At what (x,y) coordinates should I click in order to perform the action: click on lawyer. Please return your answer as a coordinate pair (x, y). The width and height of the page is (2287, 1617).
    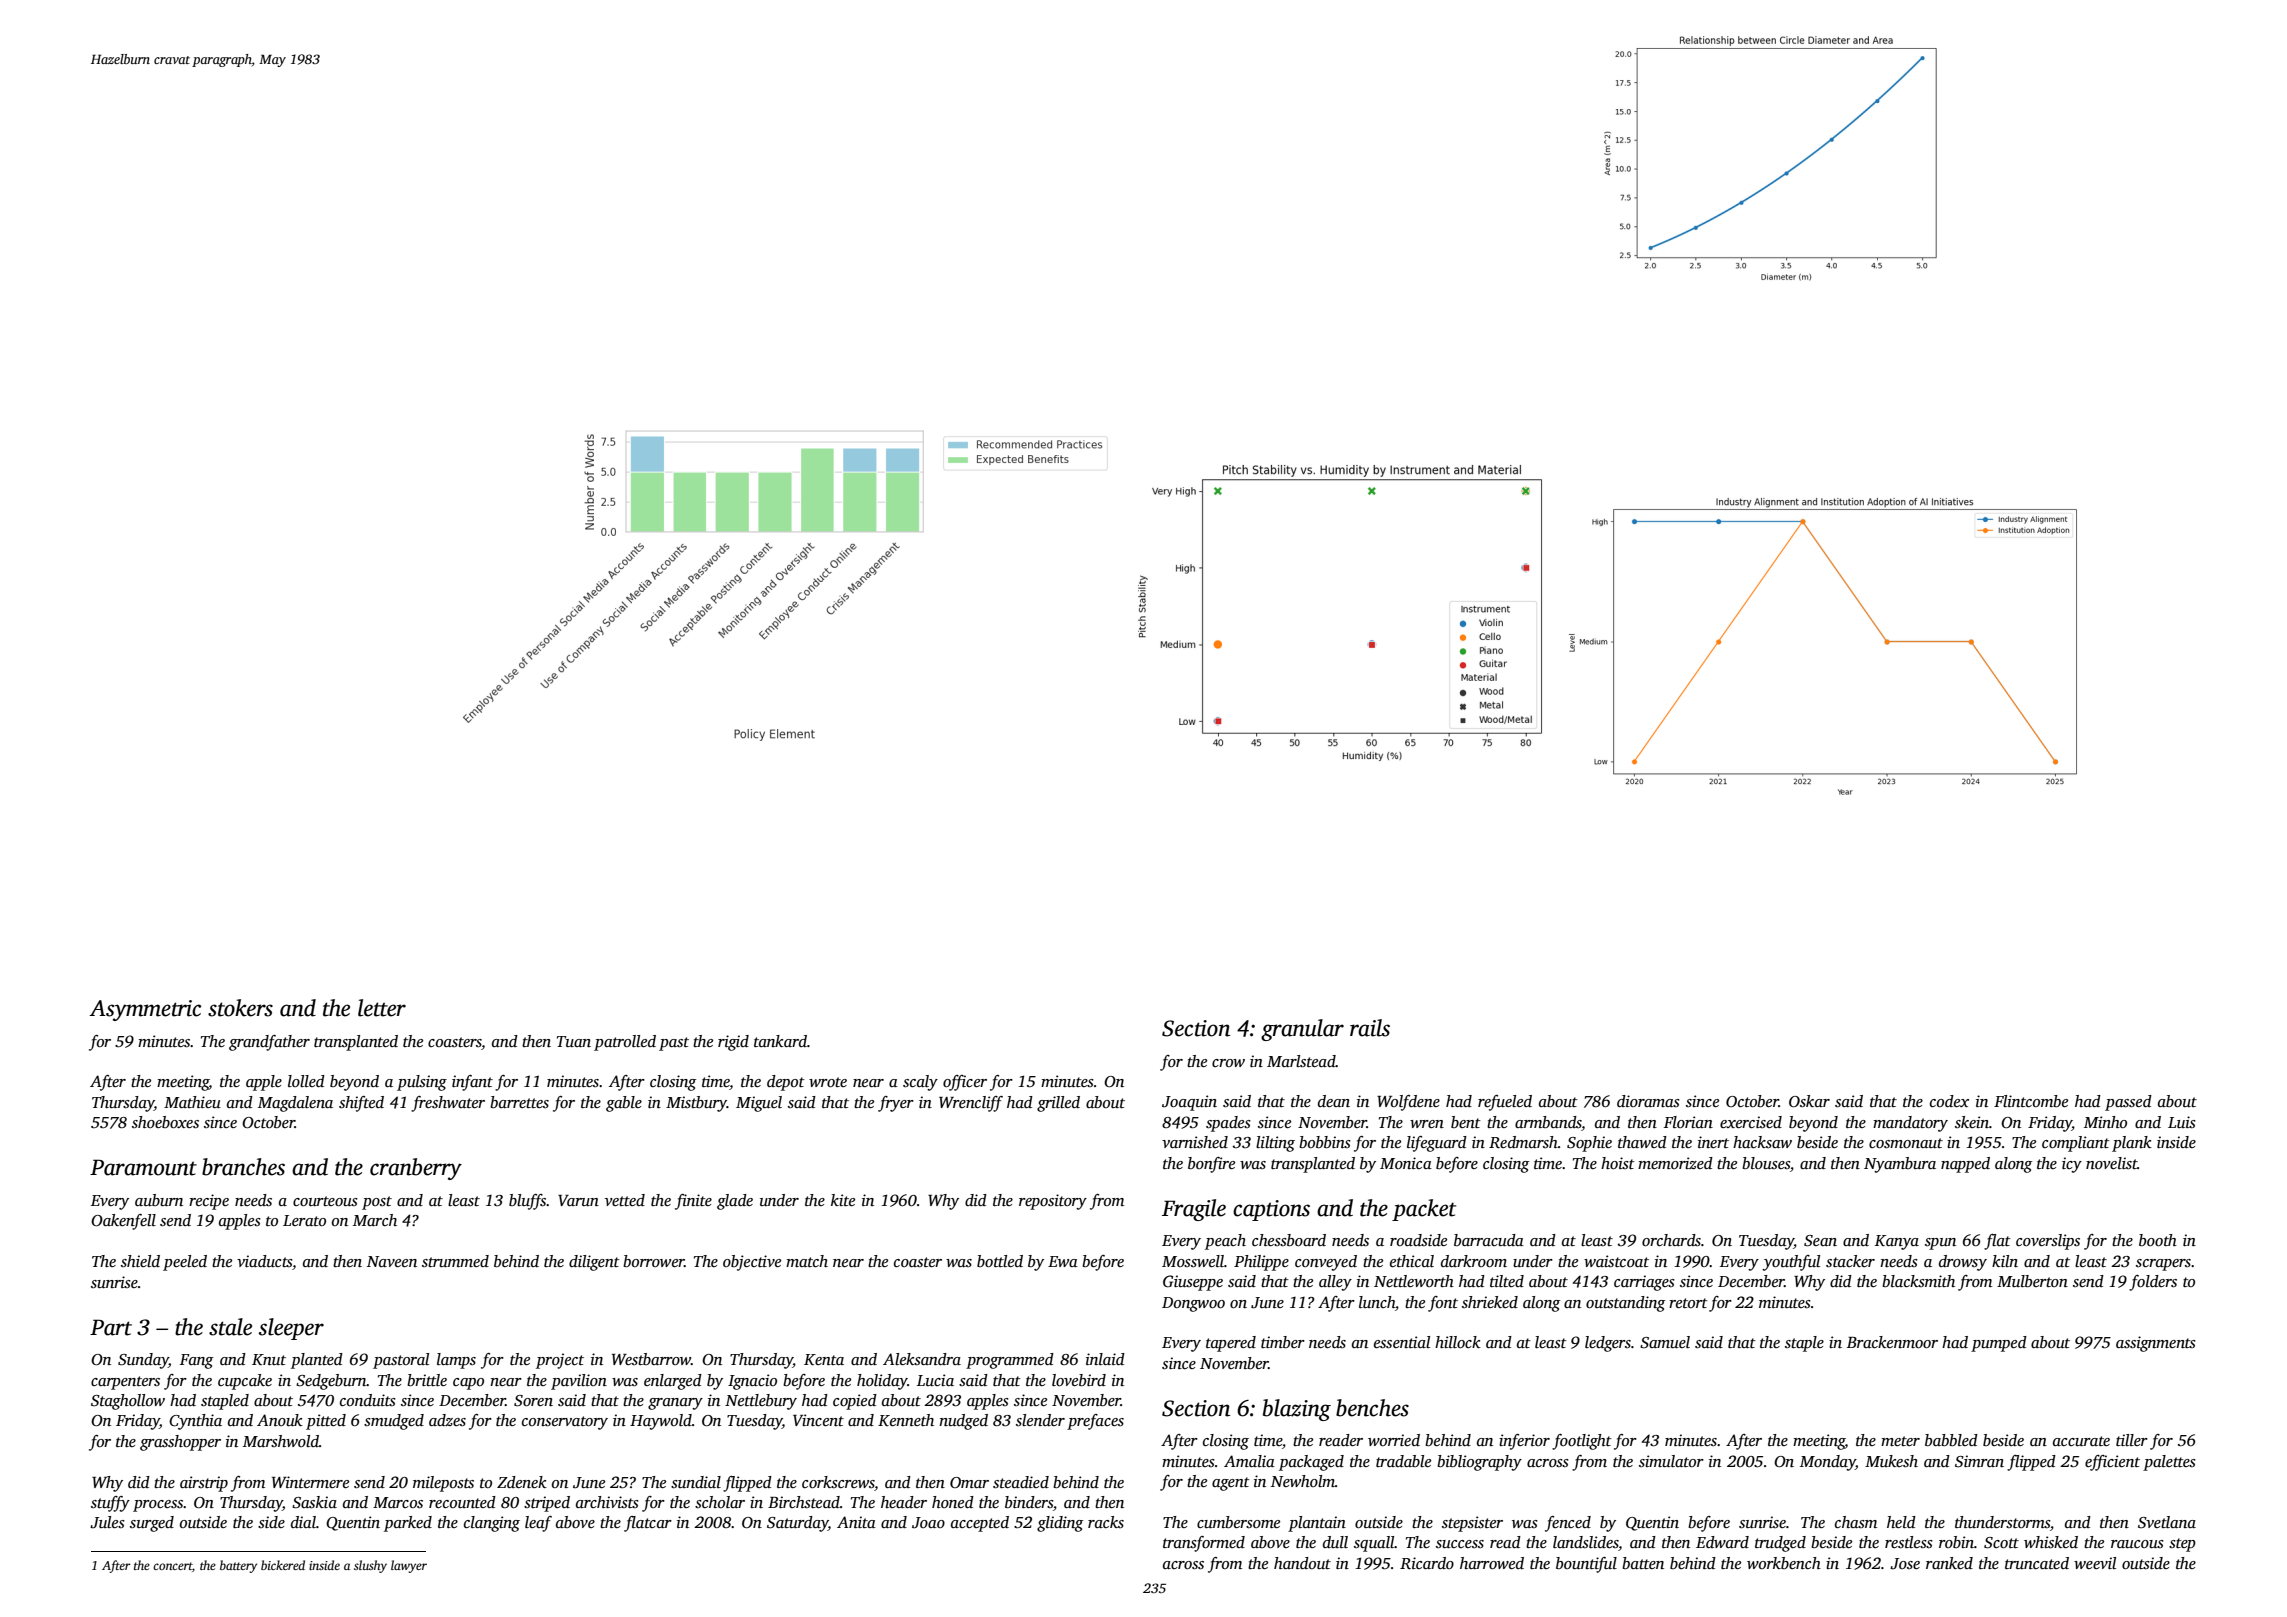
    Looking at the image, I should click on (409, 1566).
